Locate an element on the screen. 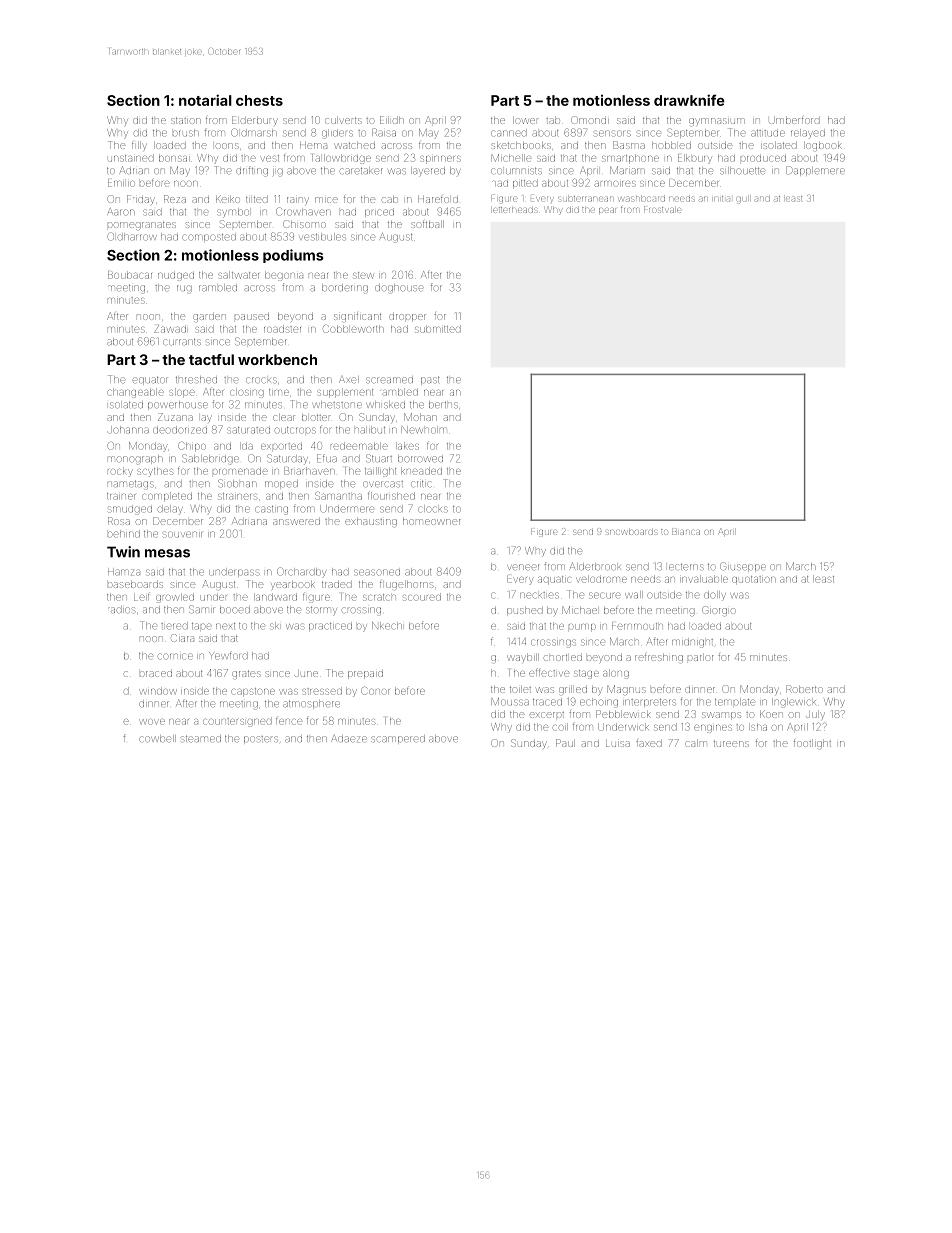  past is located at coordinates (430, 380).
